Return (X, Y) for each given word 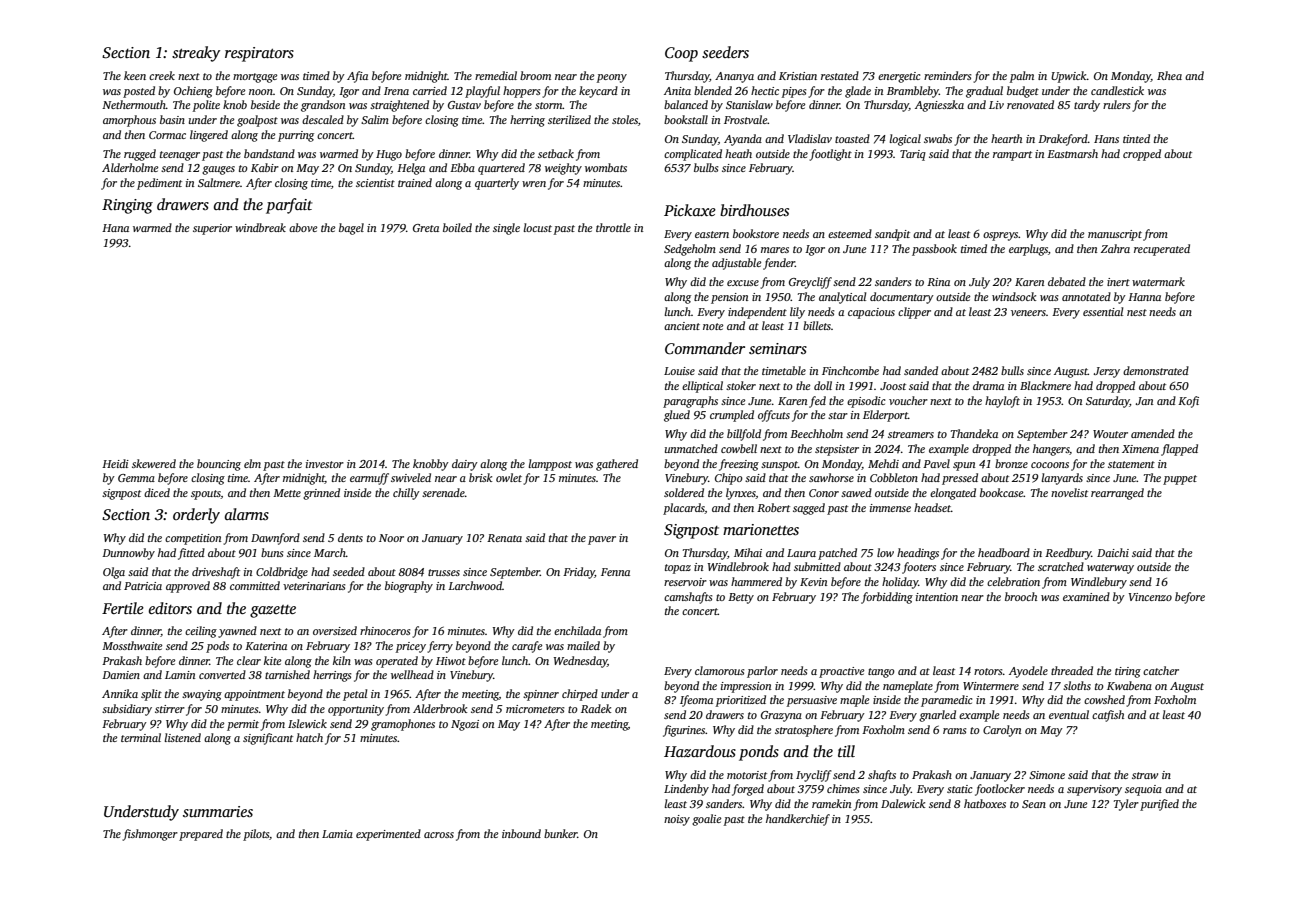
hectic (765, 90)
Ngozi (465, 725)
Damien (121, 675)
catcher (1161, 670)
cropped (1142, 155)
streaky (196, 54)
